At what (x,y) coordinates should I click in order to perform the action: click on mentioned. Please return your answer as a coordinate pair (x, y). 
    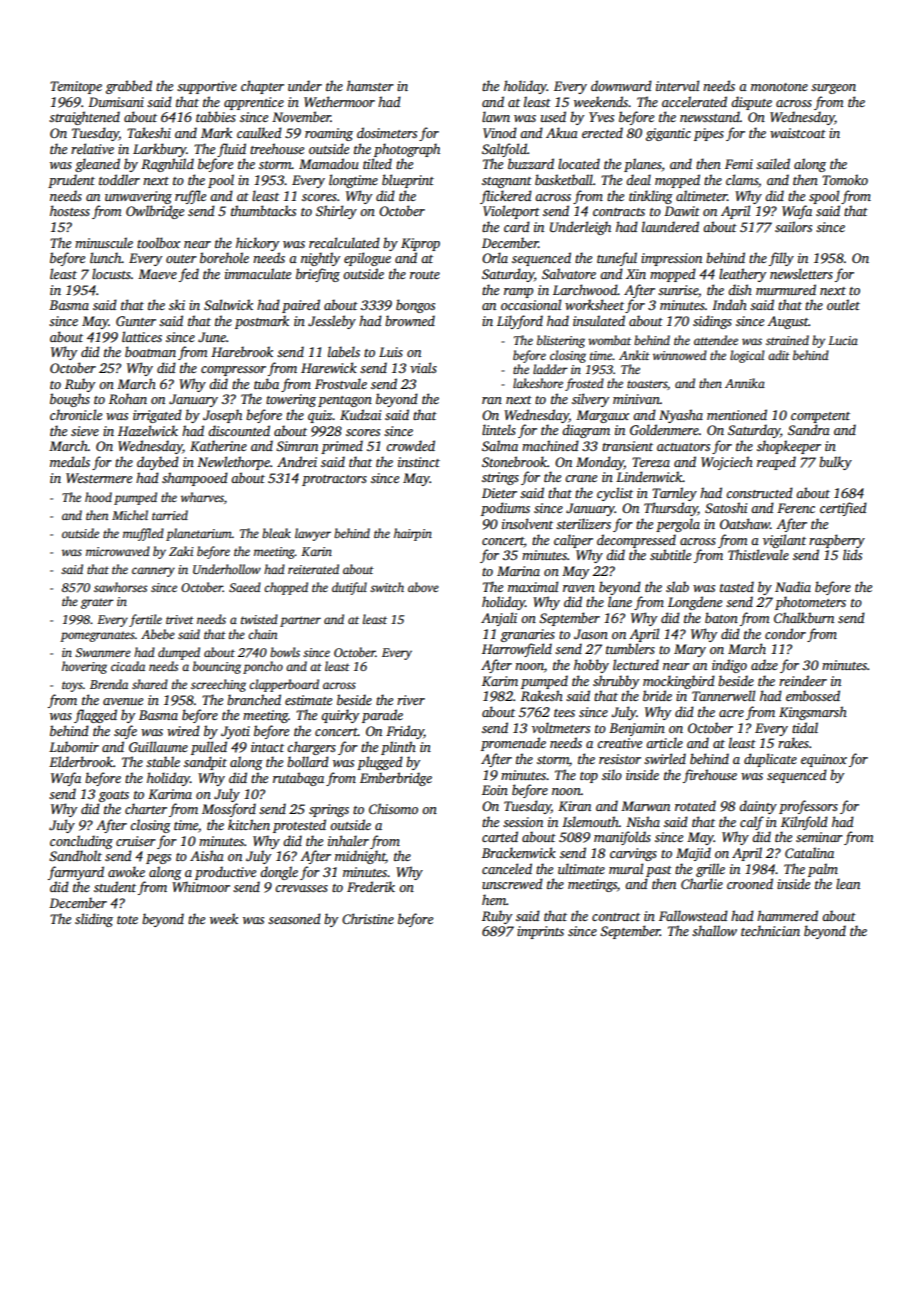
    Looking at the image, I should click on (737, 414).
